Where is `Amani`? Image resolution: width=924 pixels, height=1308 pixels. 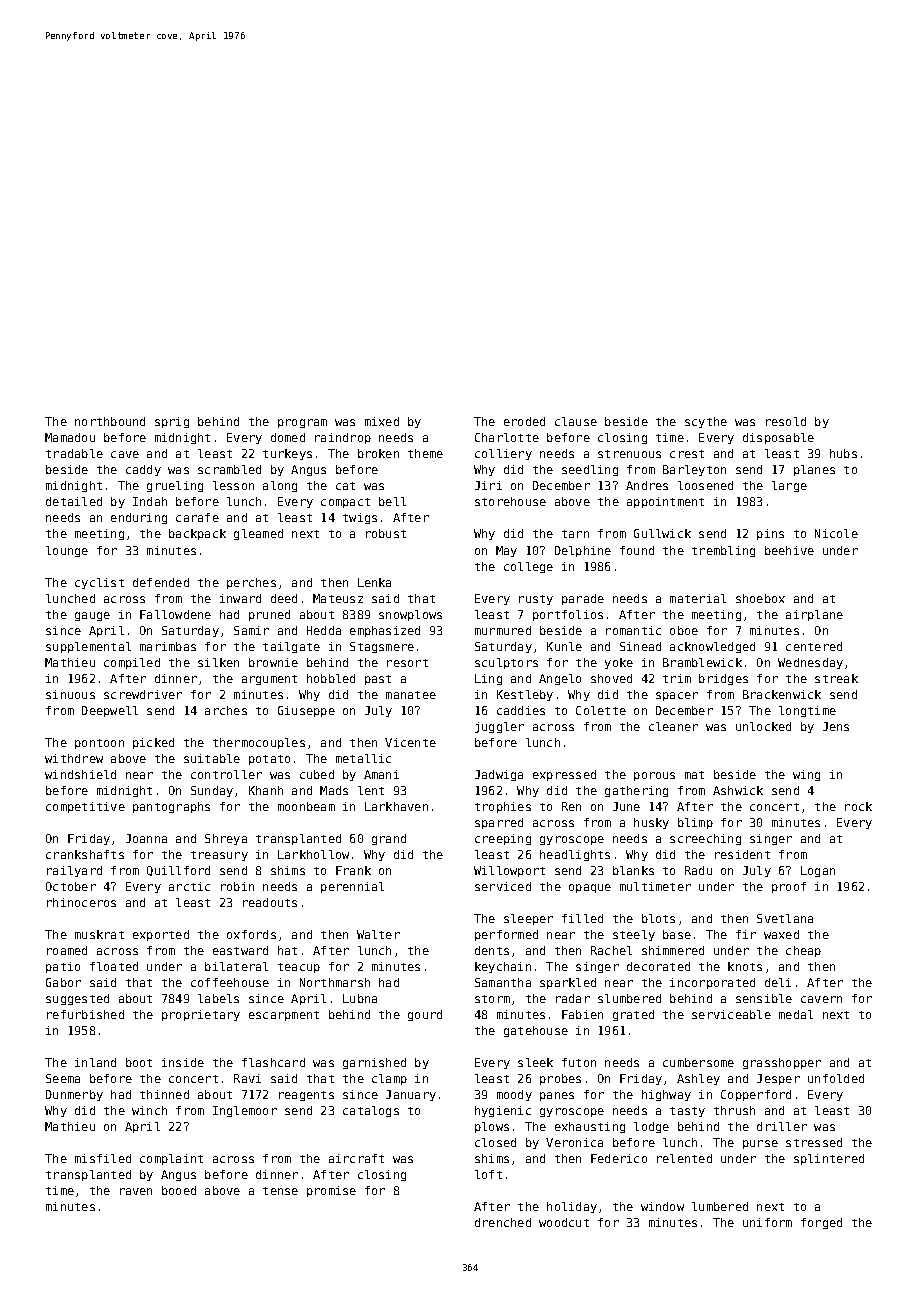 Amani is located at coordinates (381, 774).
